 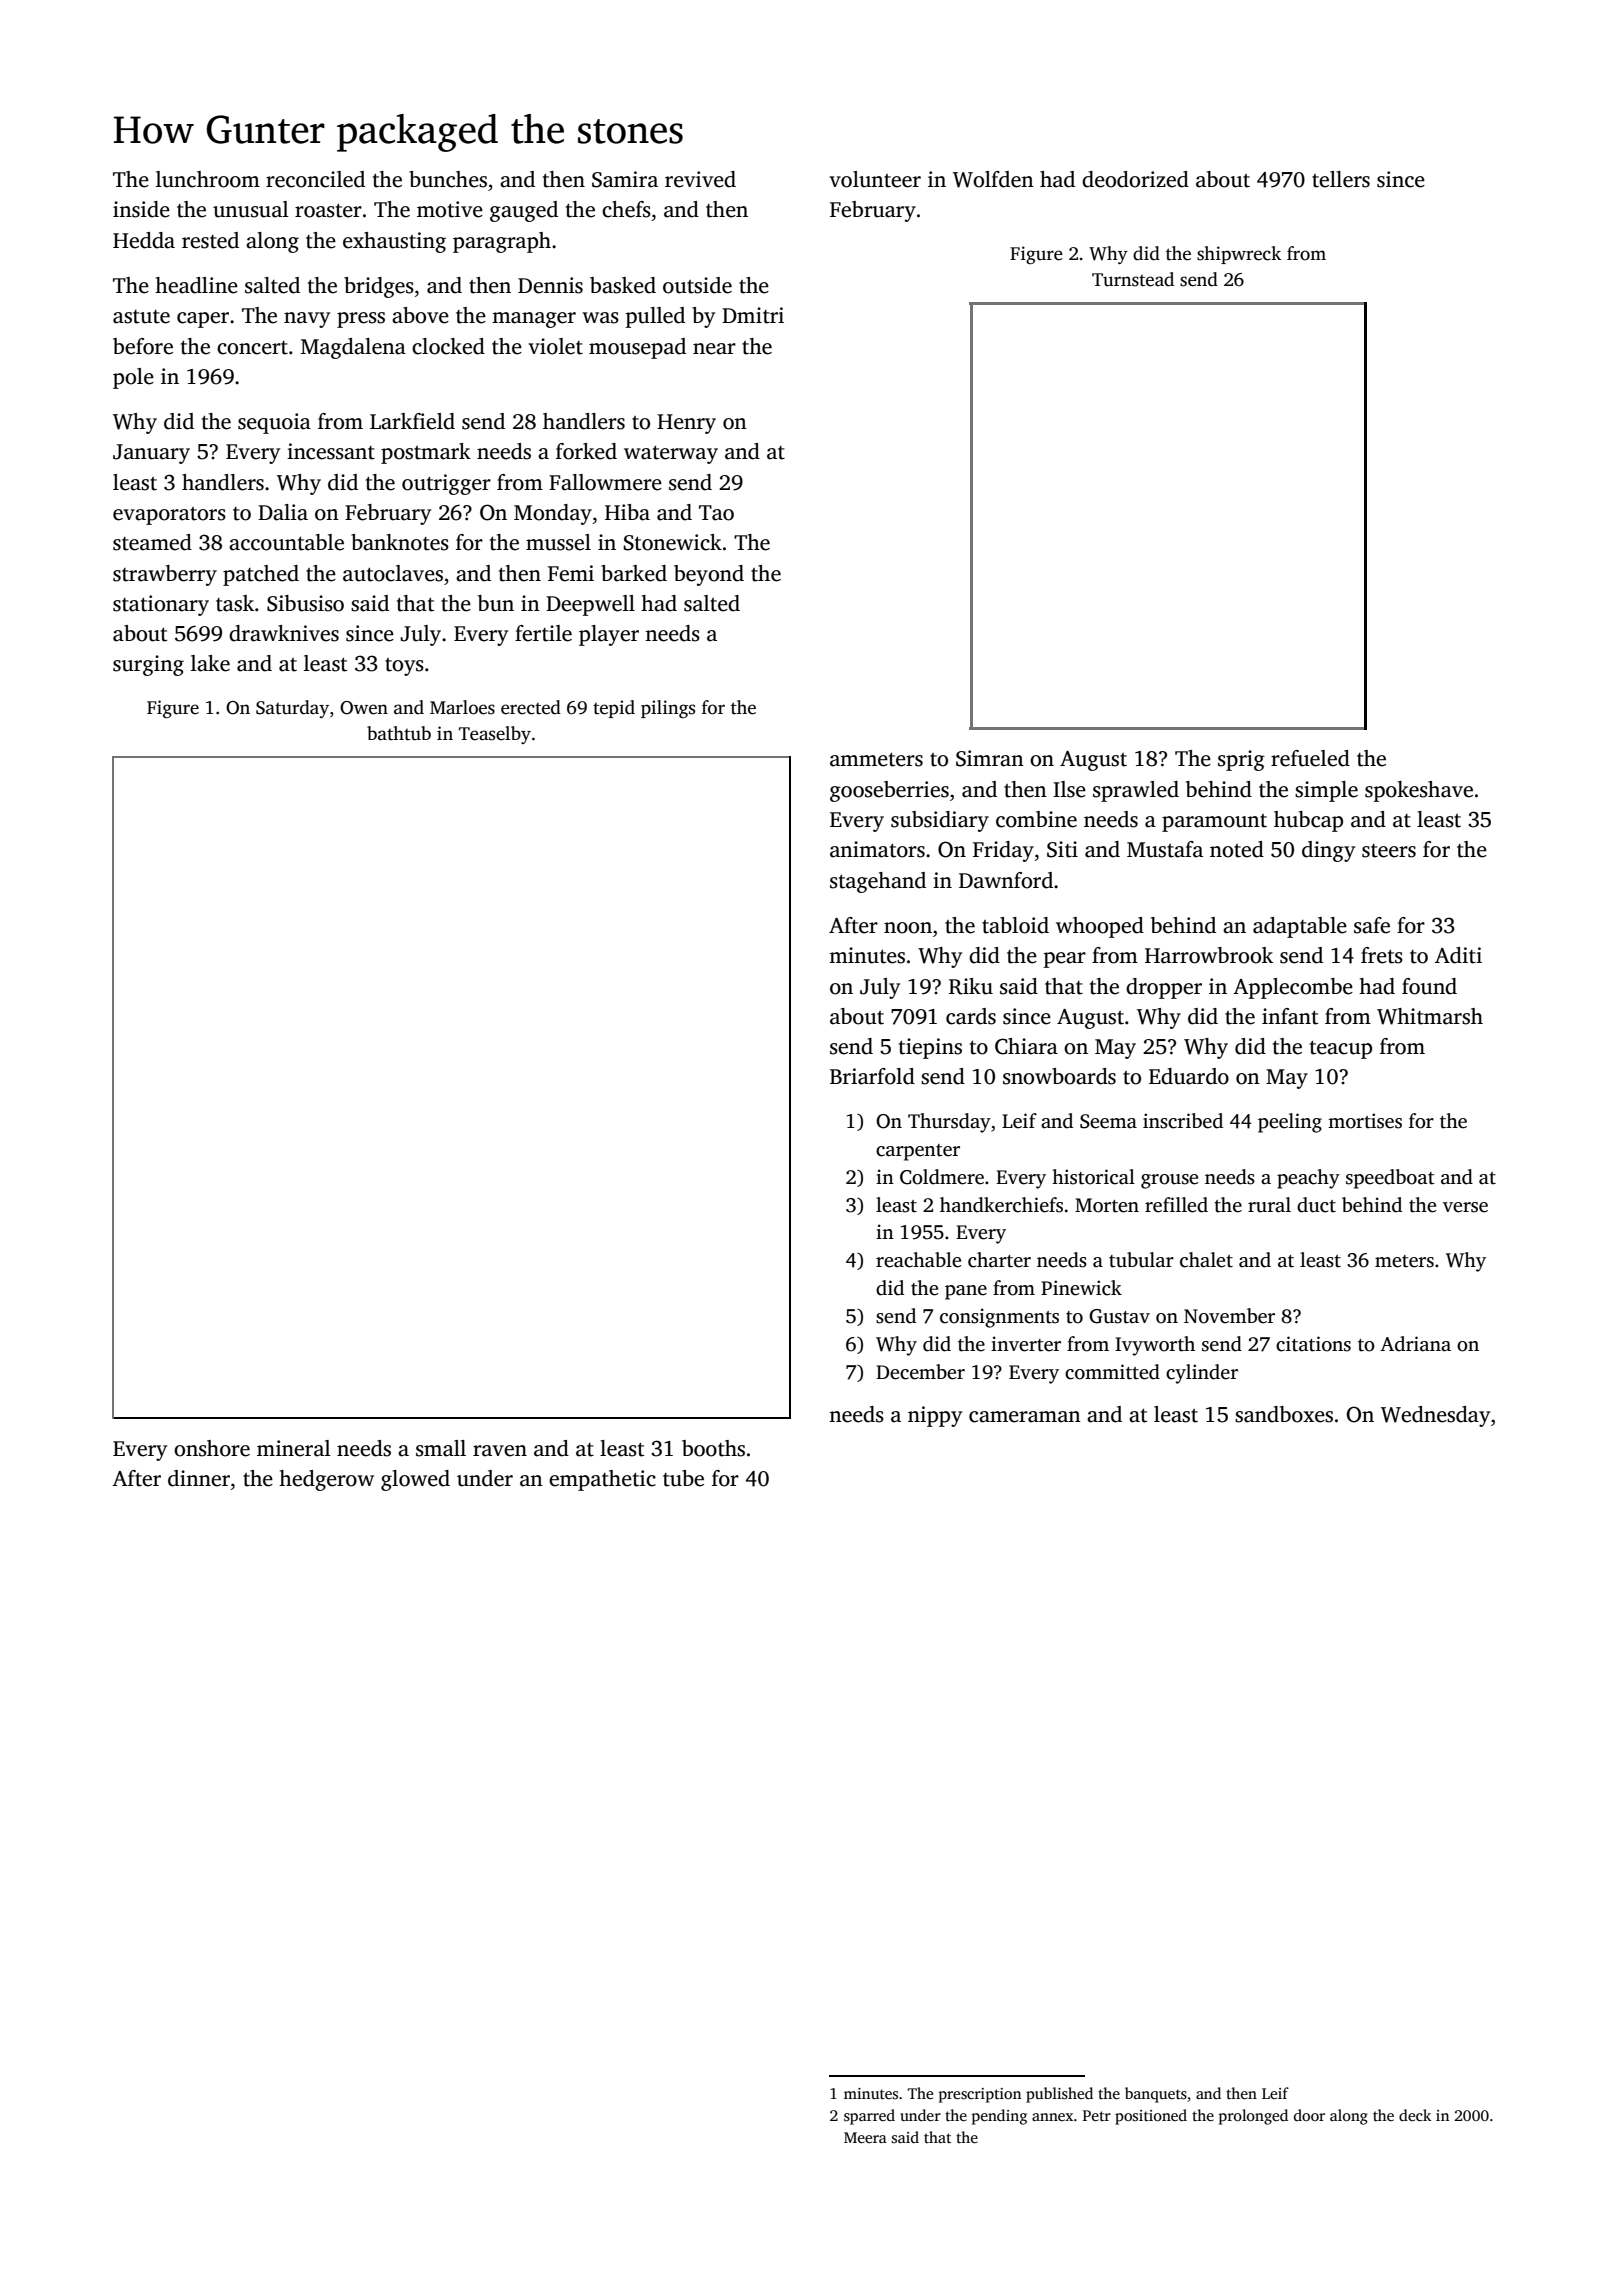 What do you see at coordinates (1214, 823) in the page?
I see `paramount` at bounding box center [1214, 823].
